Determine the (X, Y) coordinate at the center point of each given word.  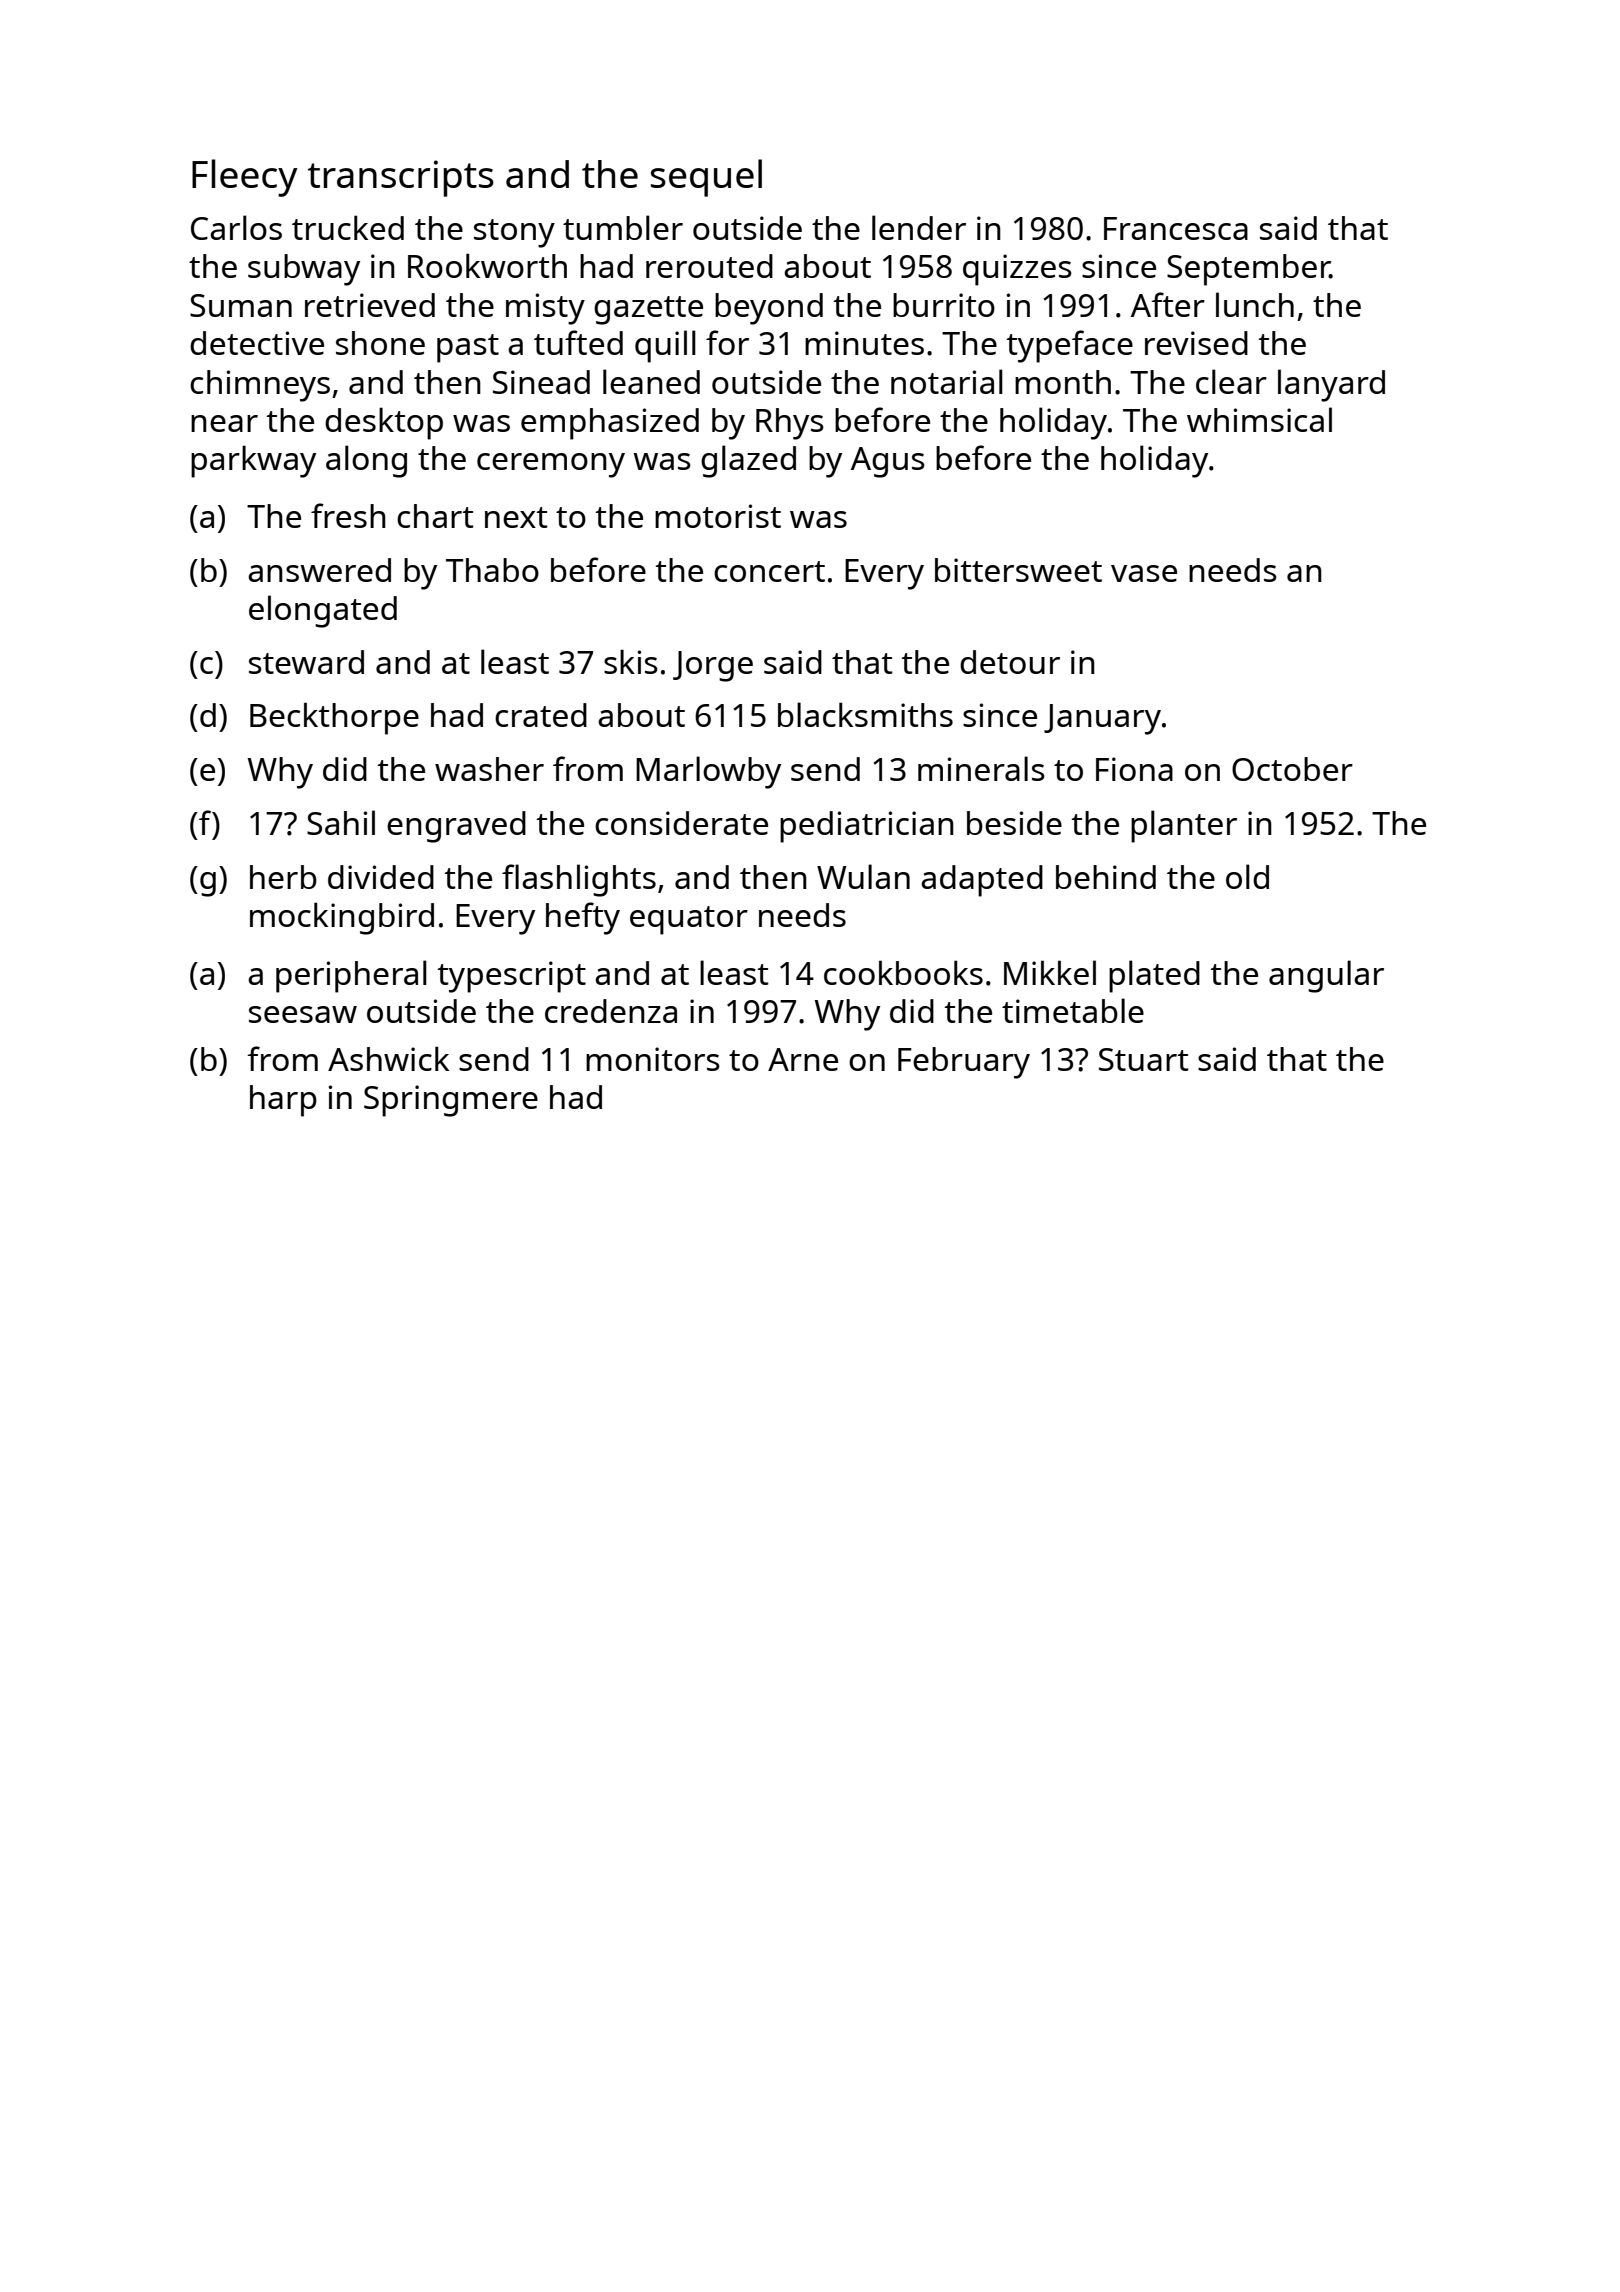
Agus (888, 462)
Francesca (1176, 228)
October (1292, 769)
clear (1231, 381)
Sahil (341, 822)
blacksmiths (865, 714)
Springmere (451, 1101)
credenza (611, 1011)
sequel (706, 178)
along (366, 461)
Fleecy (245, 178)
